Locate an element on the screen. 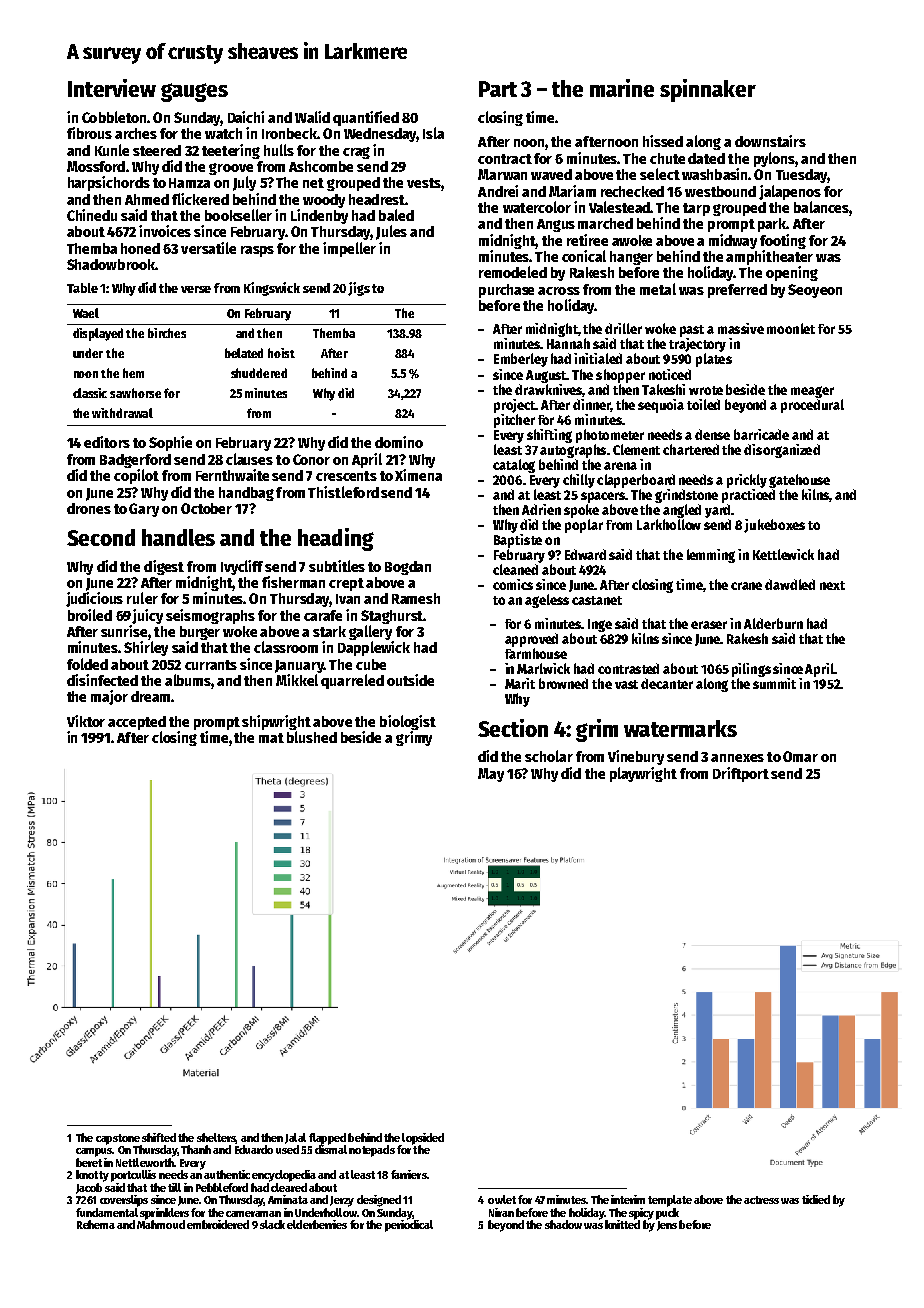 The width and height of the screenshot is (924, 1308). lopsided is located at coordinates (423, 1139).
